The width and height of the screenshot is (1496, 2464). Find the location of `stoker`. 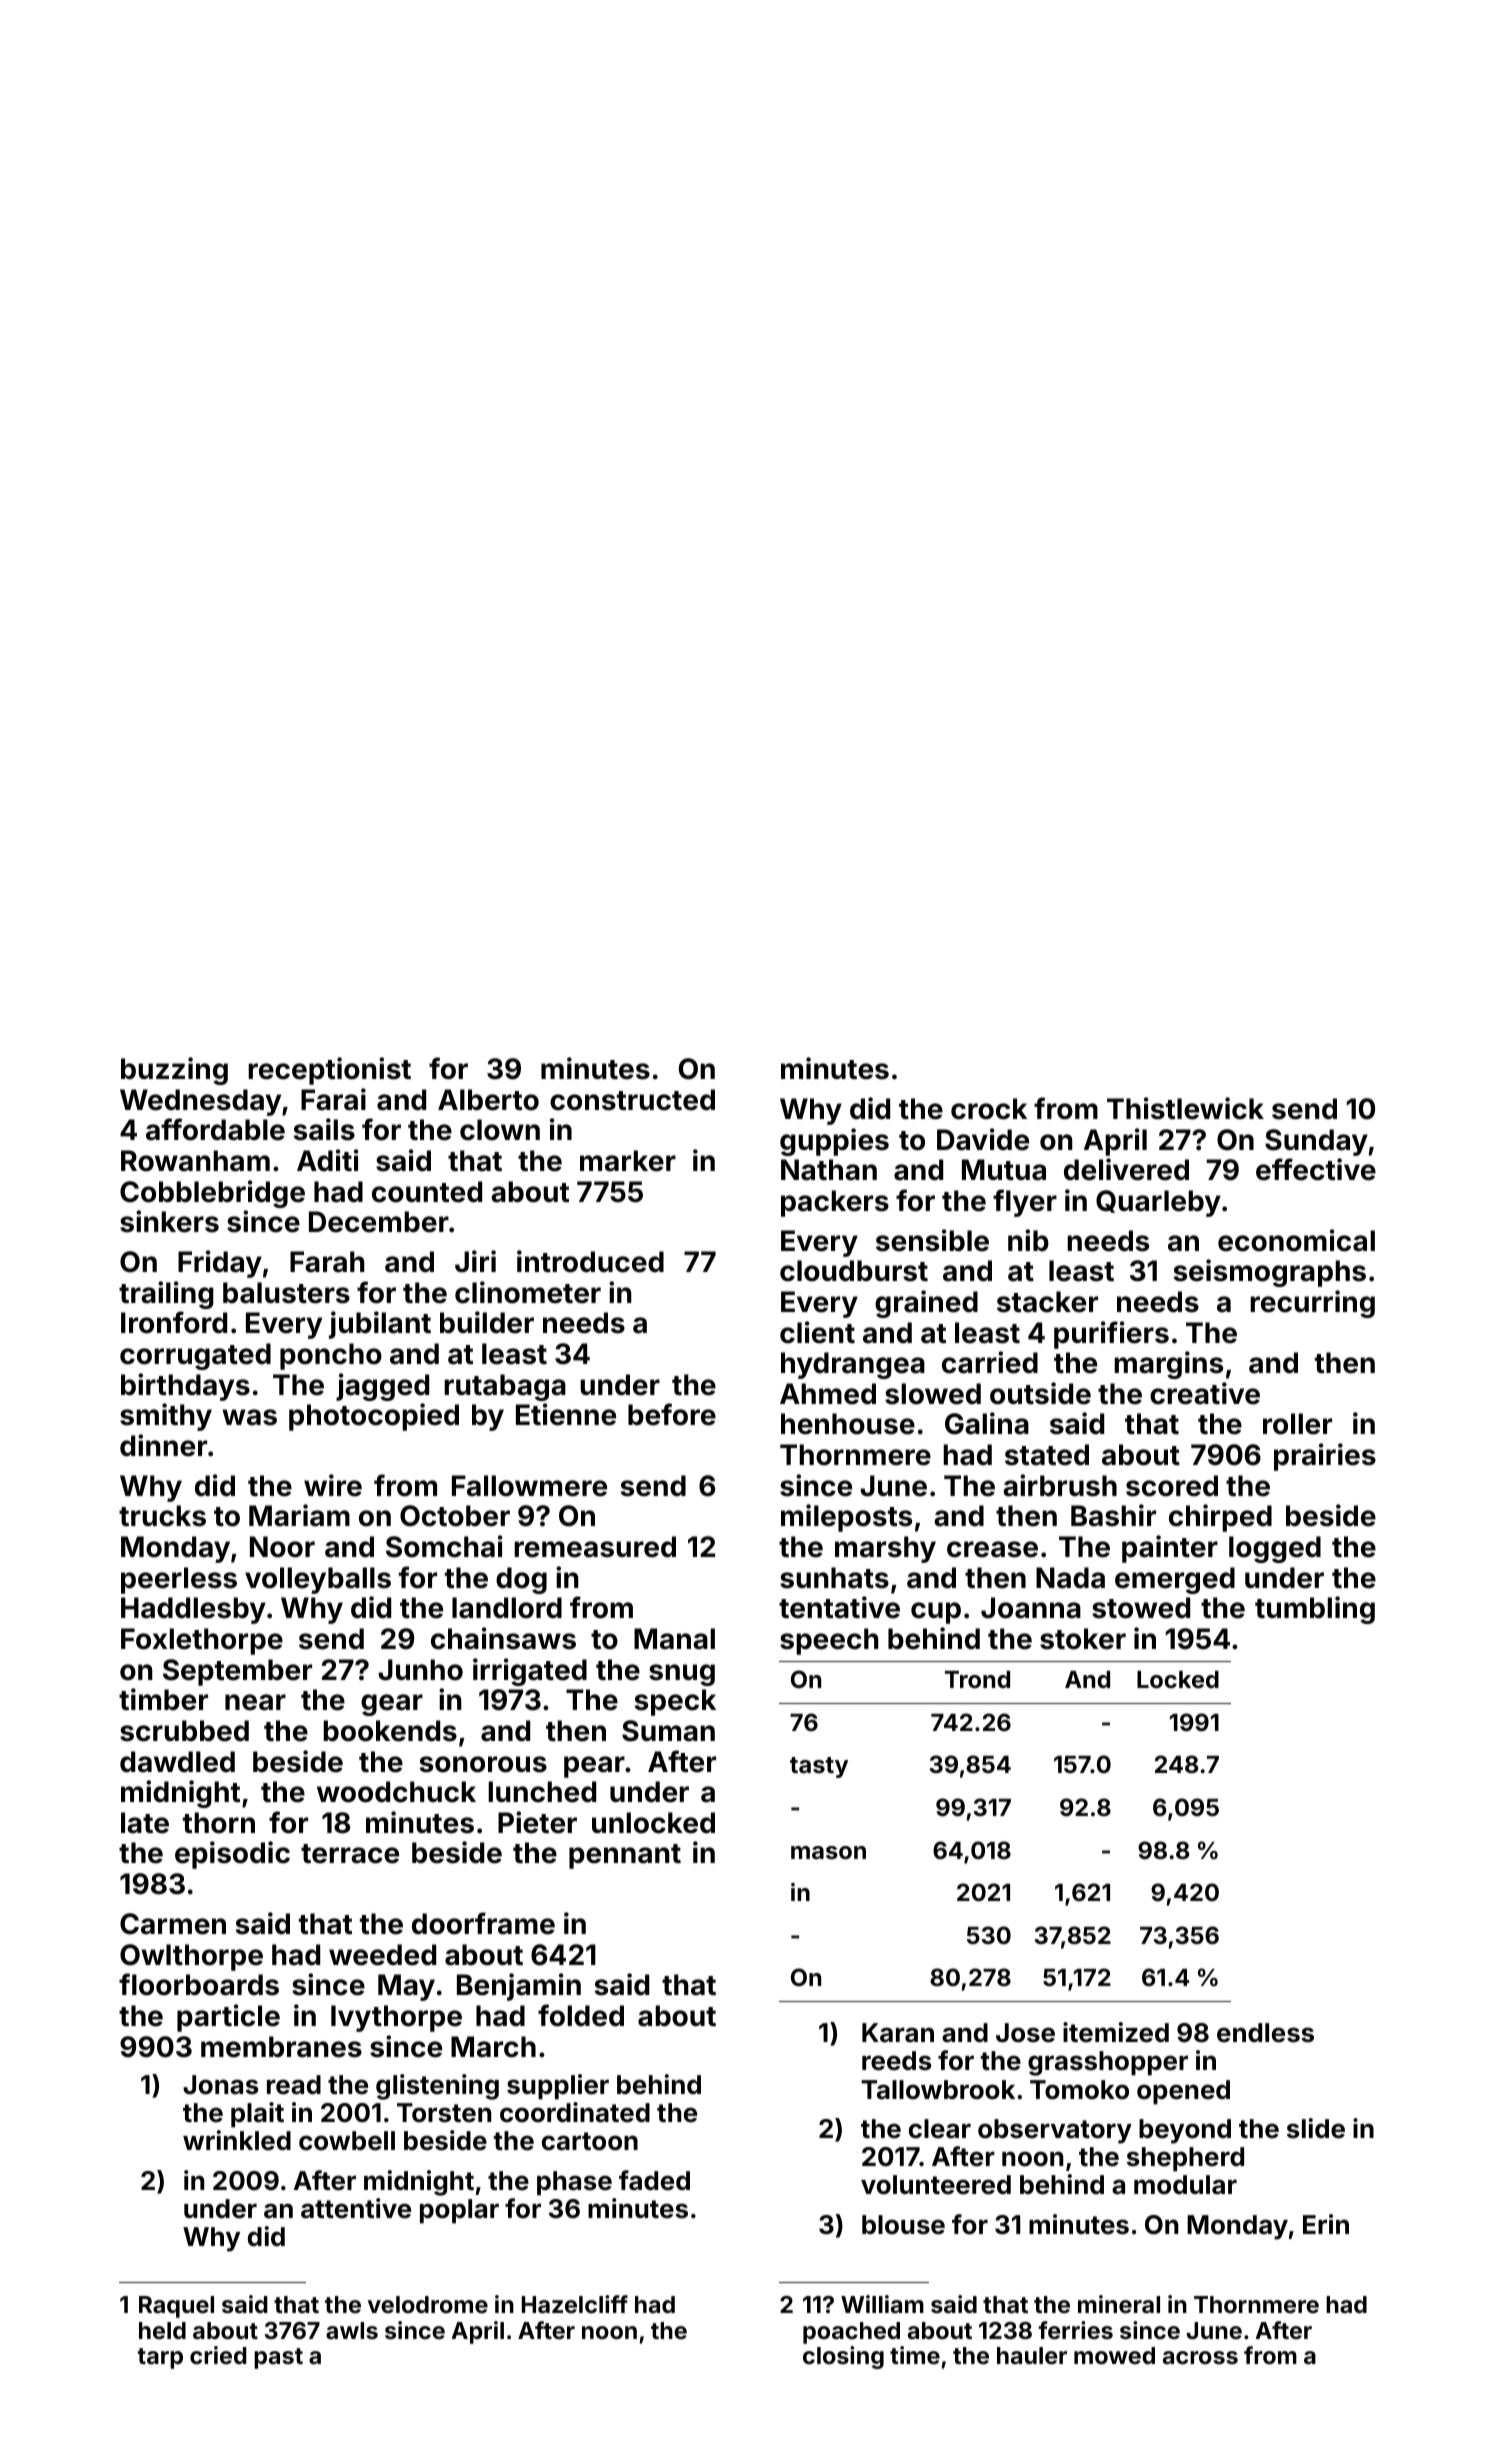

stoker is located at coordinates (1083, 1639).
